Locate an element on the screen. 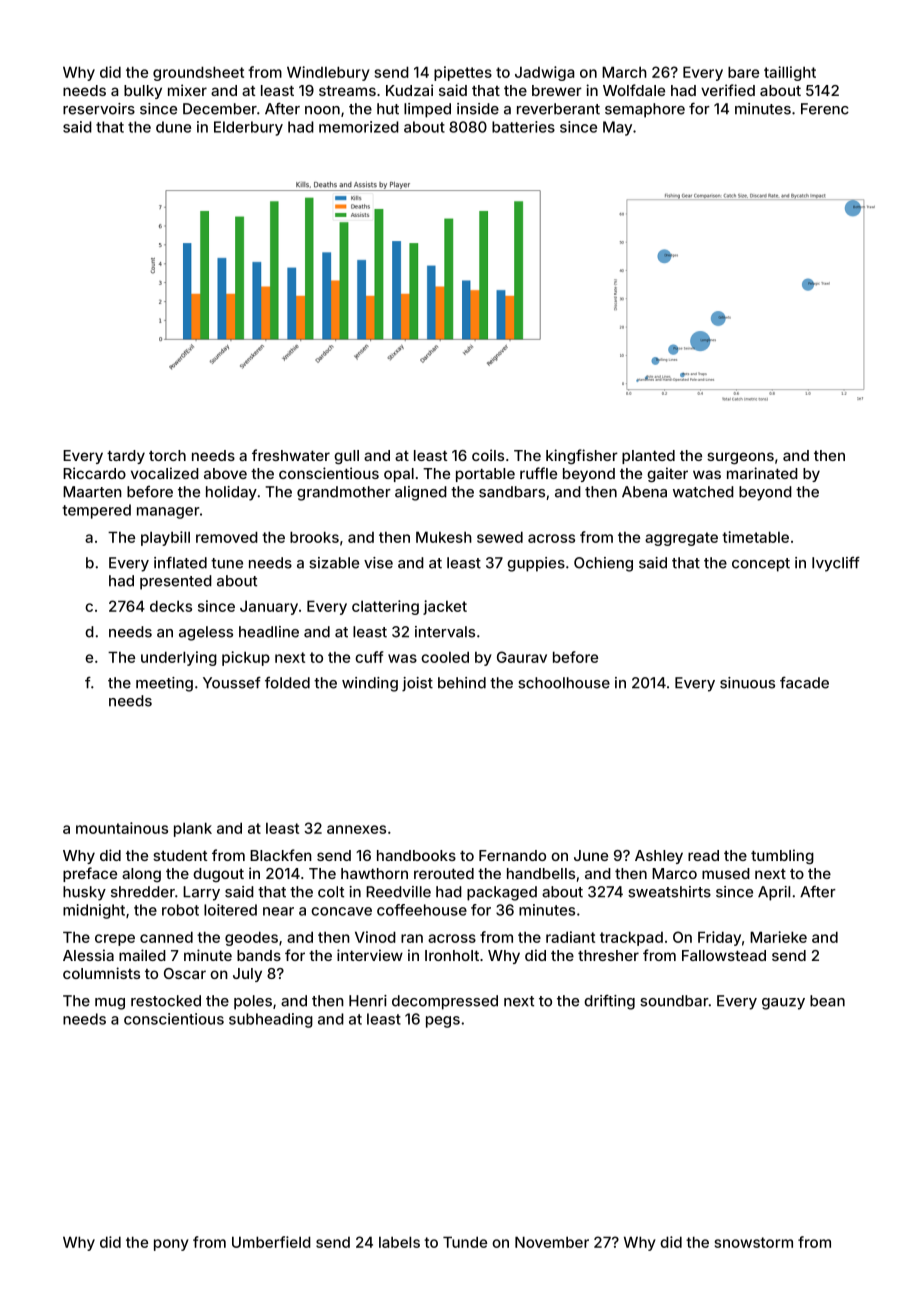  Ferenc is located at coordinates (825, 109).
